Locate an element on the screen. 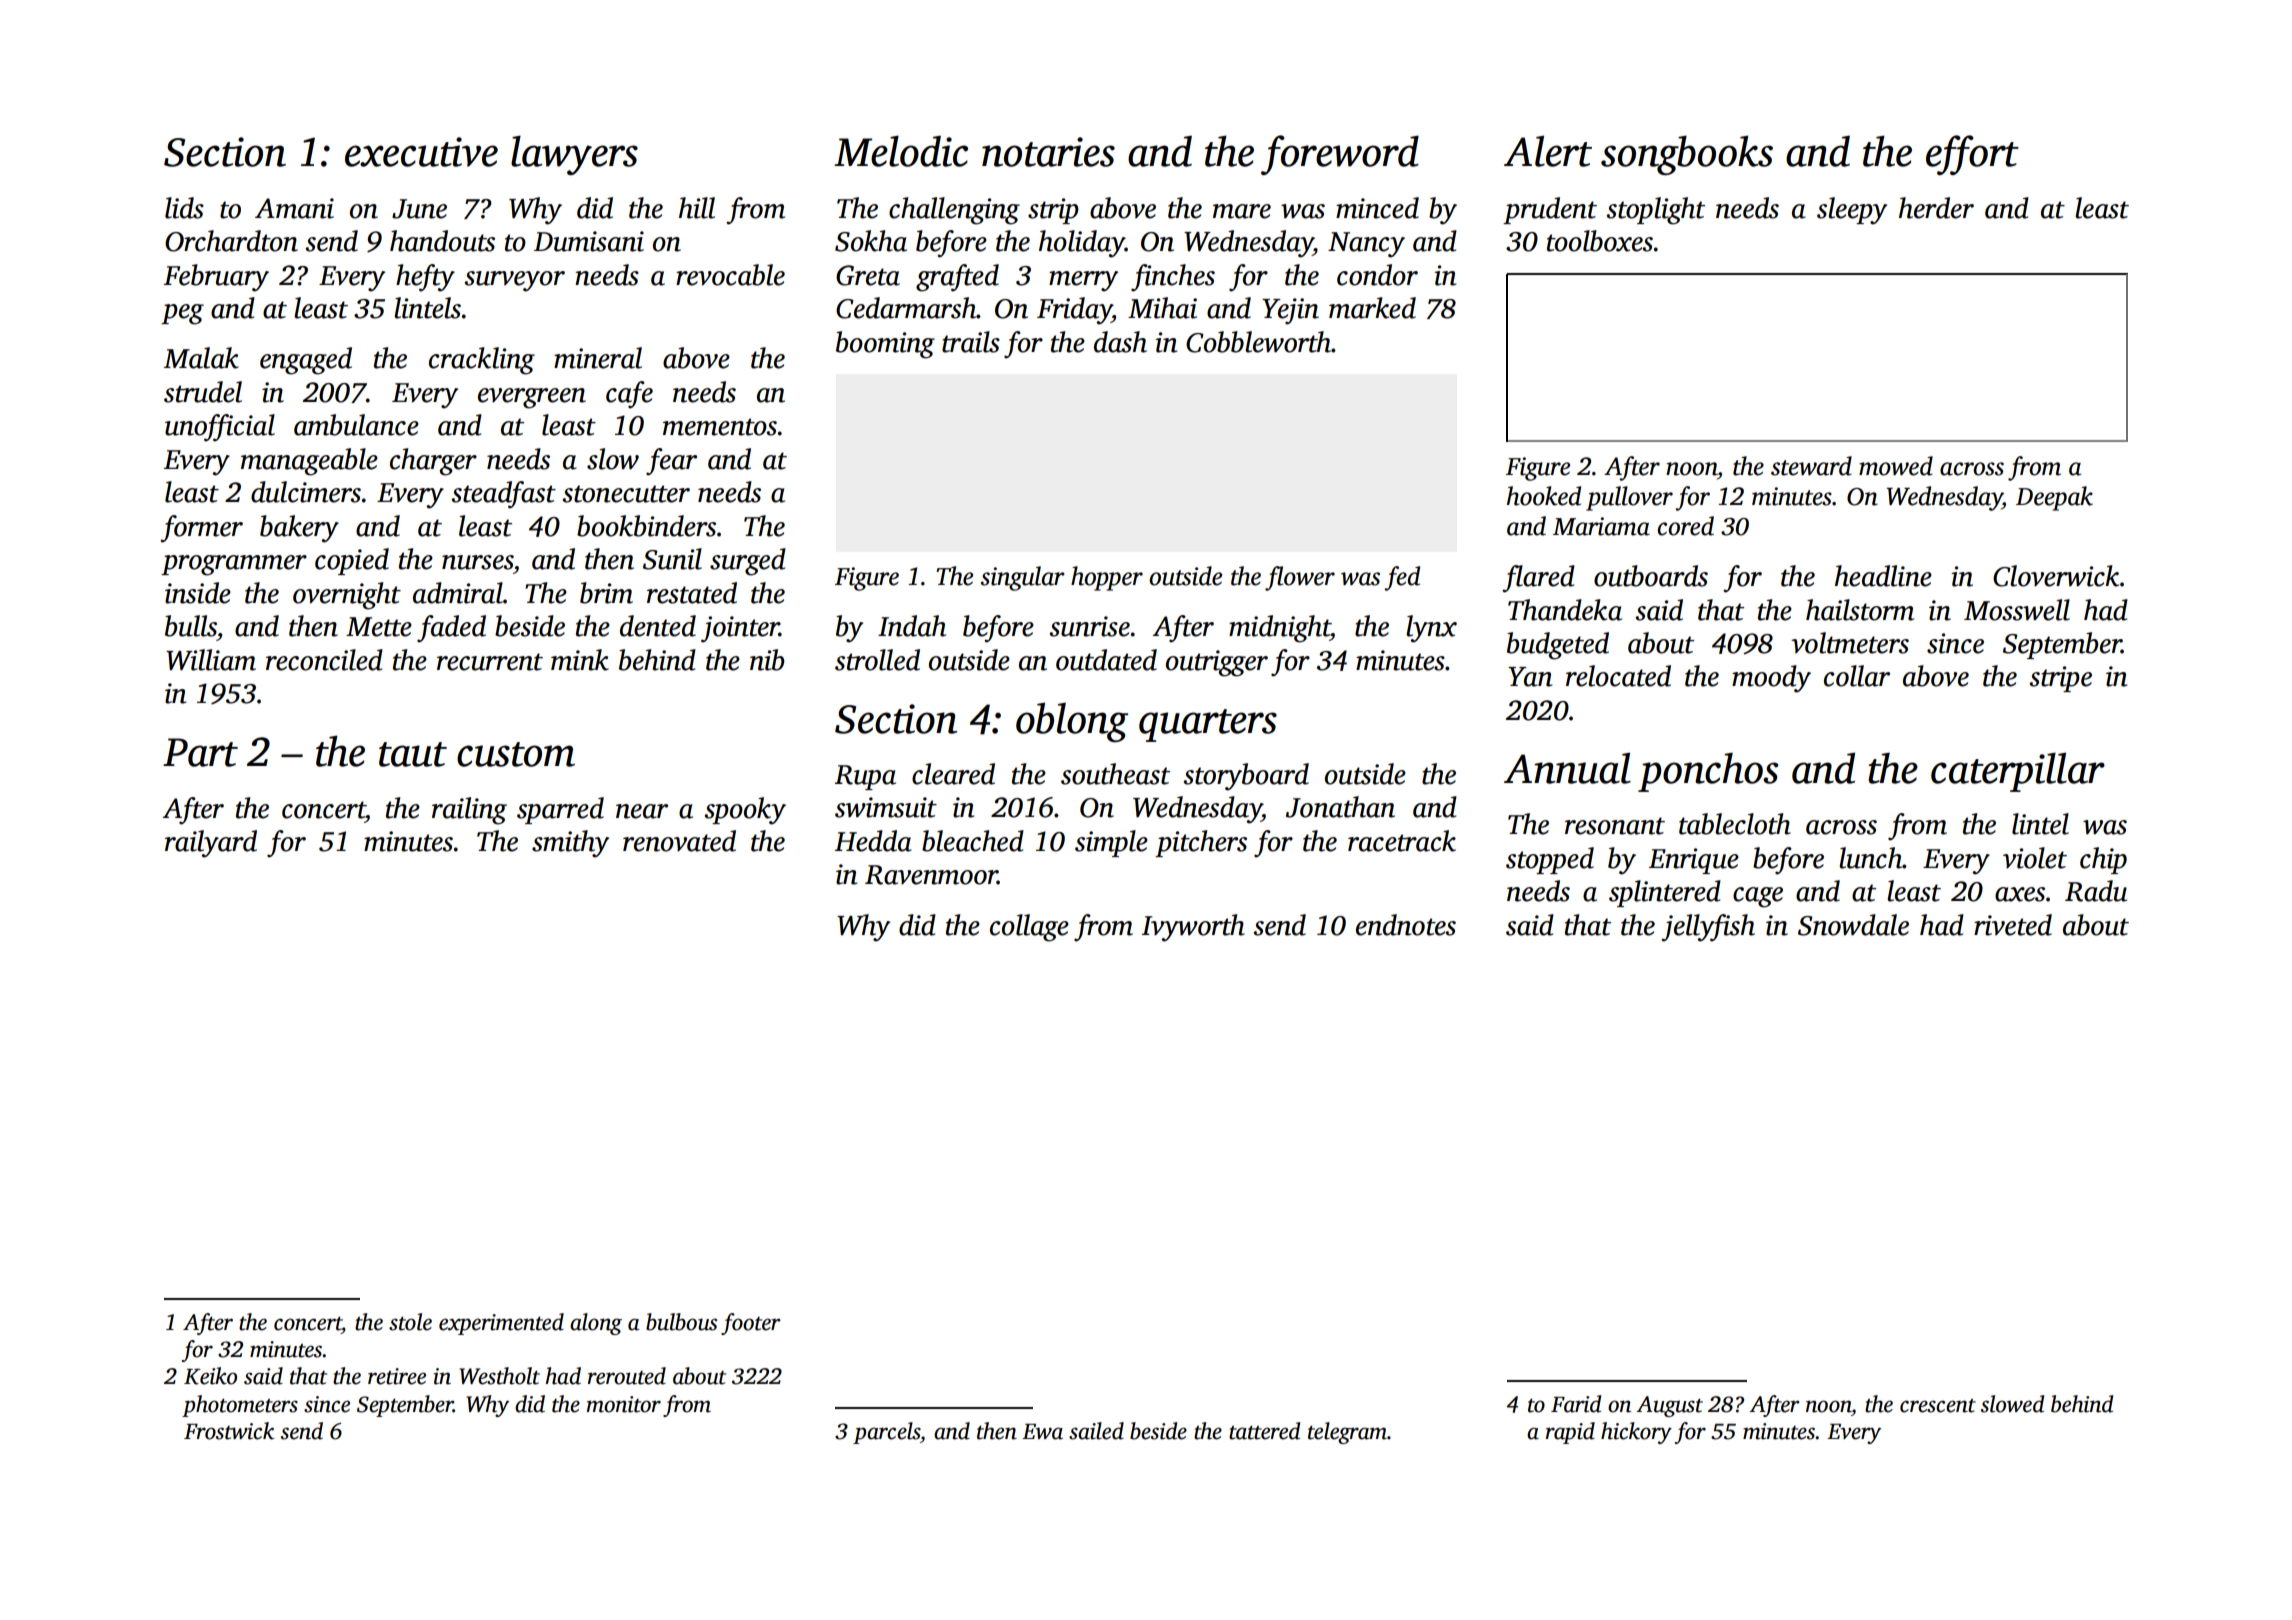 The height and width of the screenshot is (1620, 2292). songbooks is located at coordinates (1687, 155).
